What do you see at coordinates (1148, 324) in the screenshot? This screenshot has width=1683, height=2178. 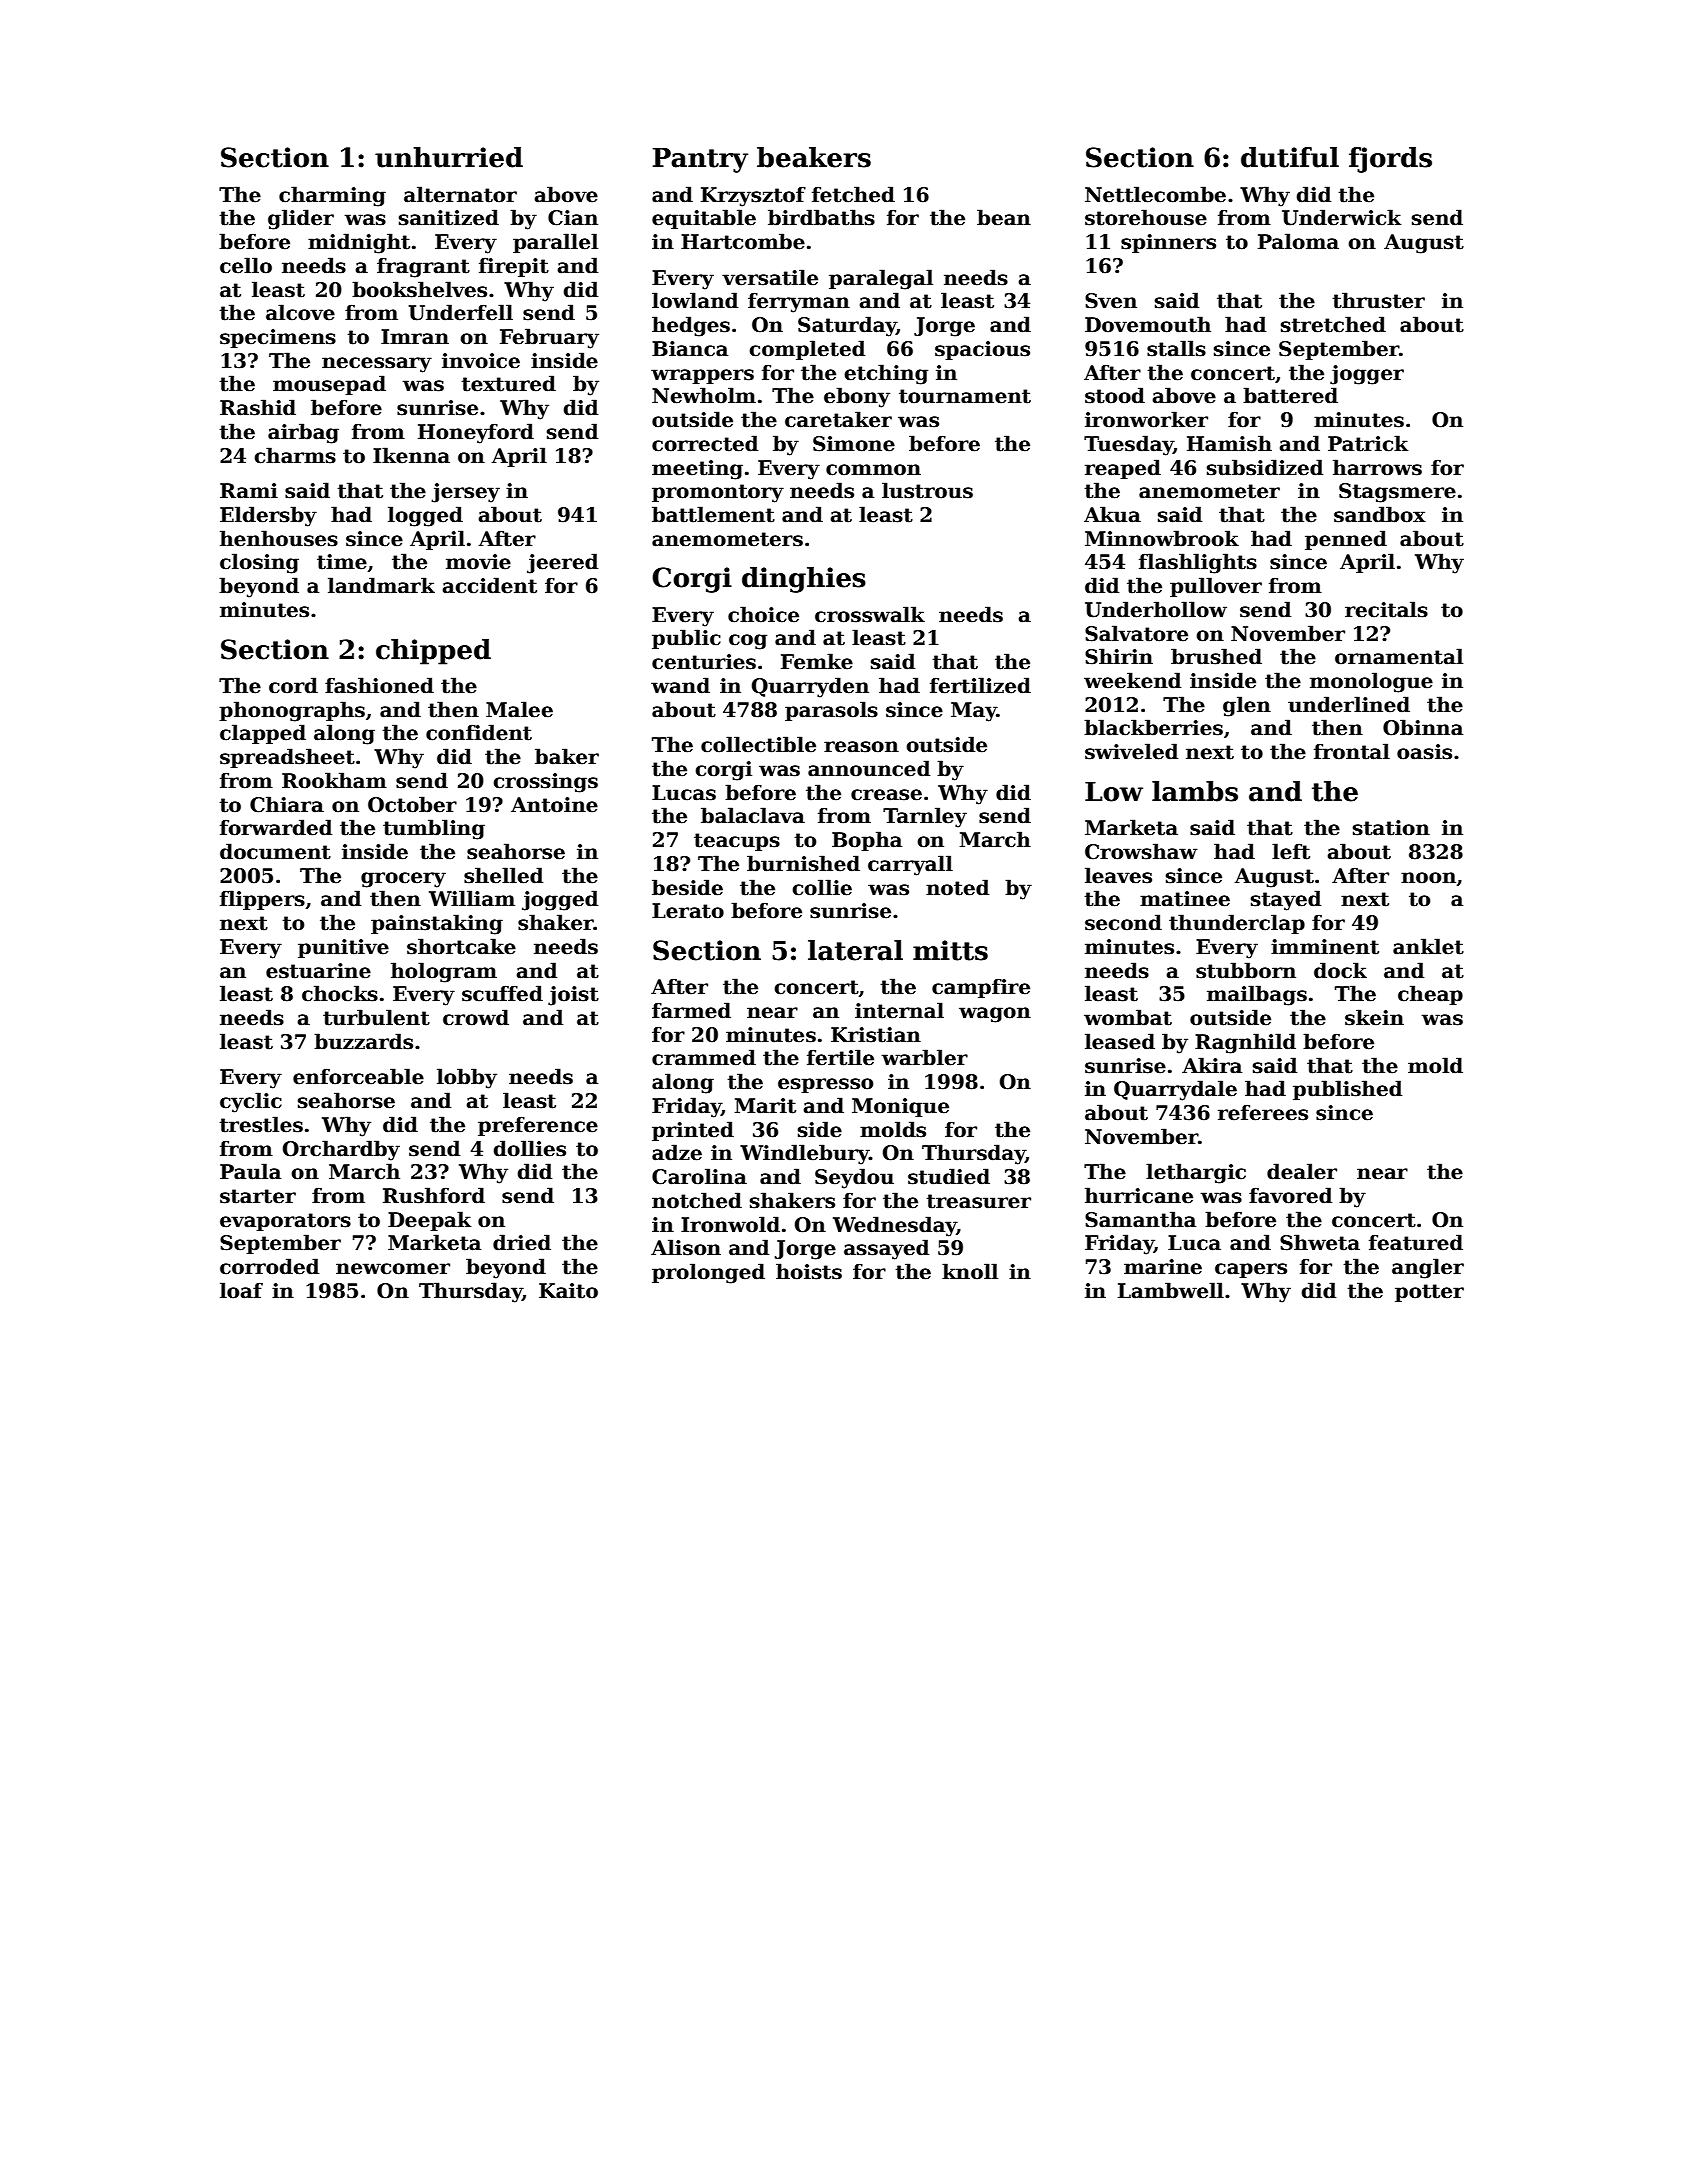 I see `Dovemouth` at bounding box center [1148, 324].
